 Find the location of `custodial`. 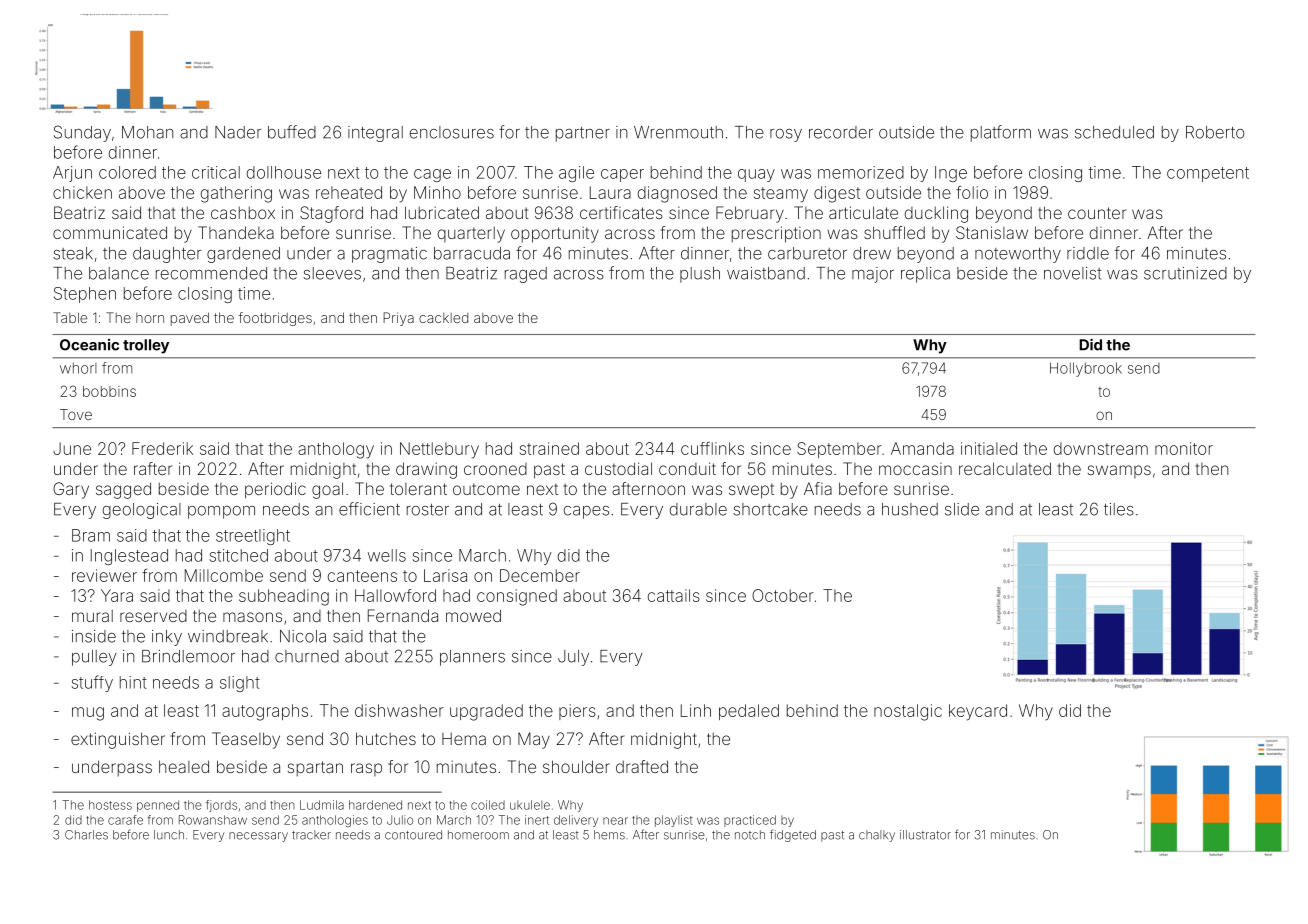

custodial is located at coordinates (618, 468).
